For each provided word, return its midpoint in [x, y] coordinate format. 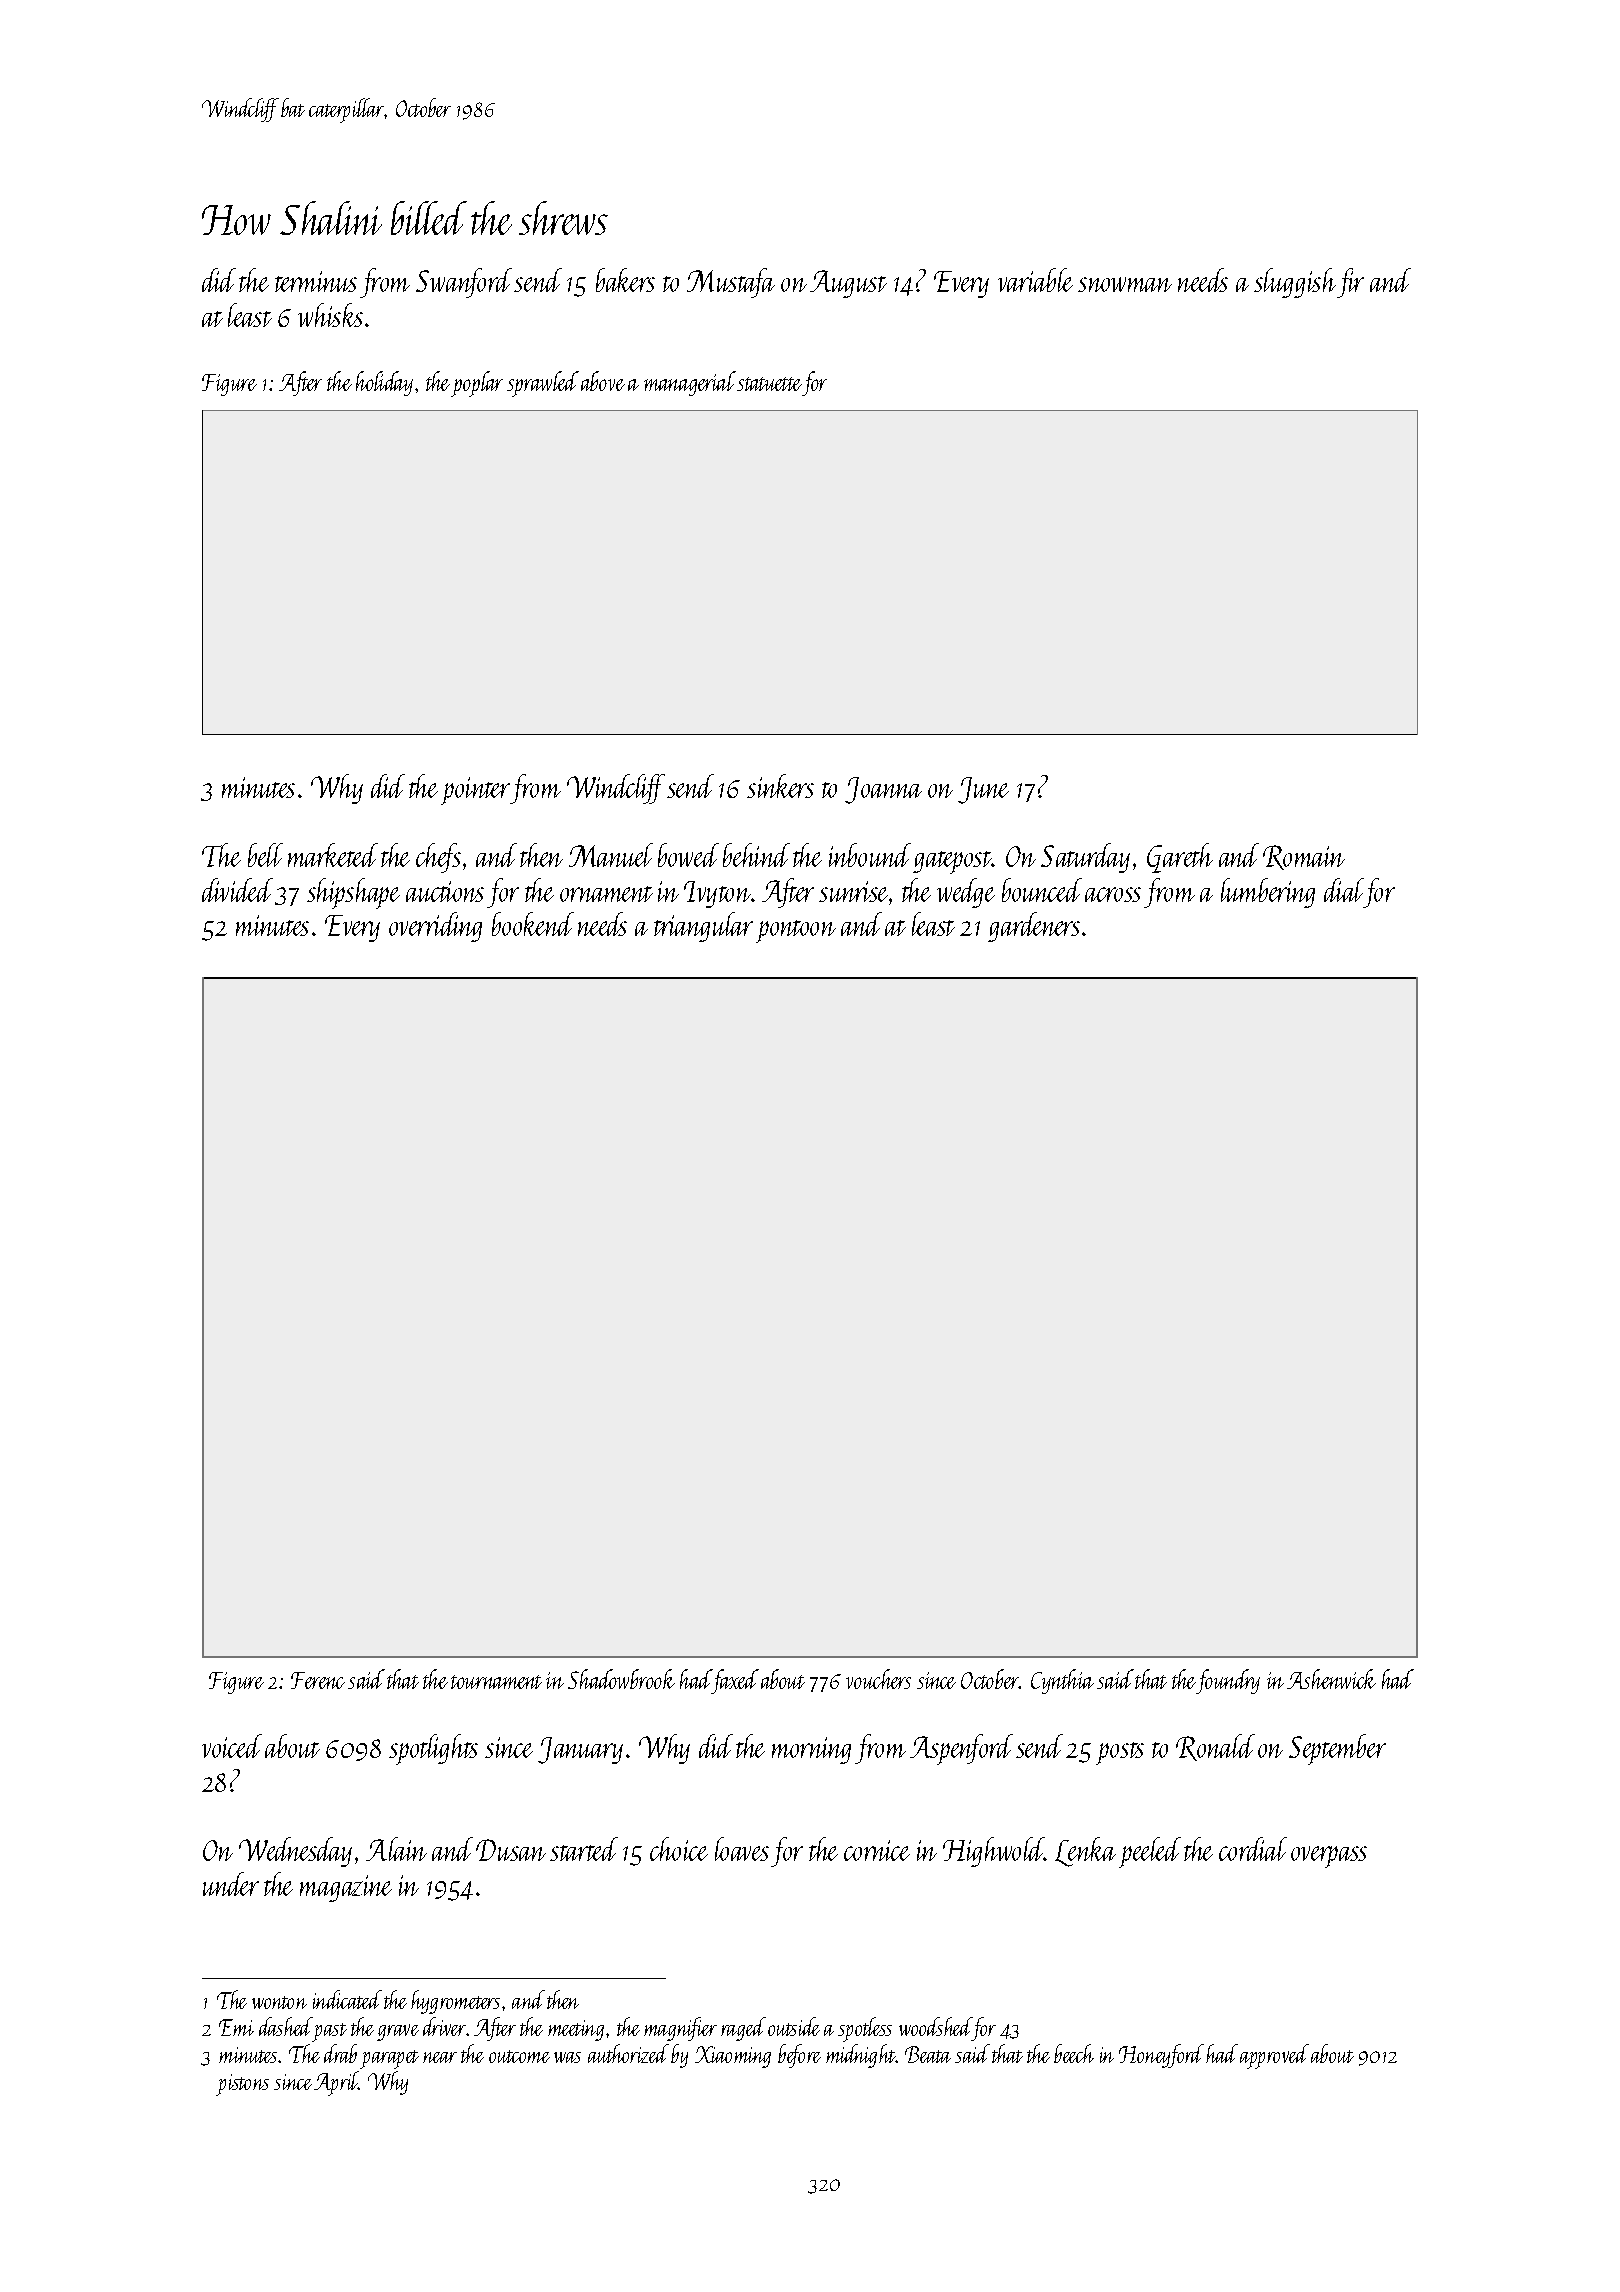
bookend [533, 924]
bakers [625, 280]
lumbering [1268, 893]
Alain [396, 1849]
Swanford [464, 283]
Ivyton [717, 894]
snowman [1125, 284]
